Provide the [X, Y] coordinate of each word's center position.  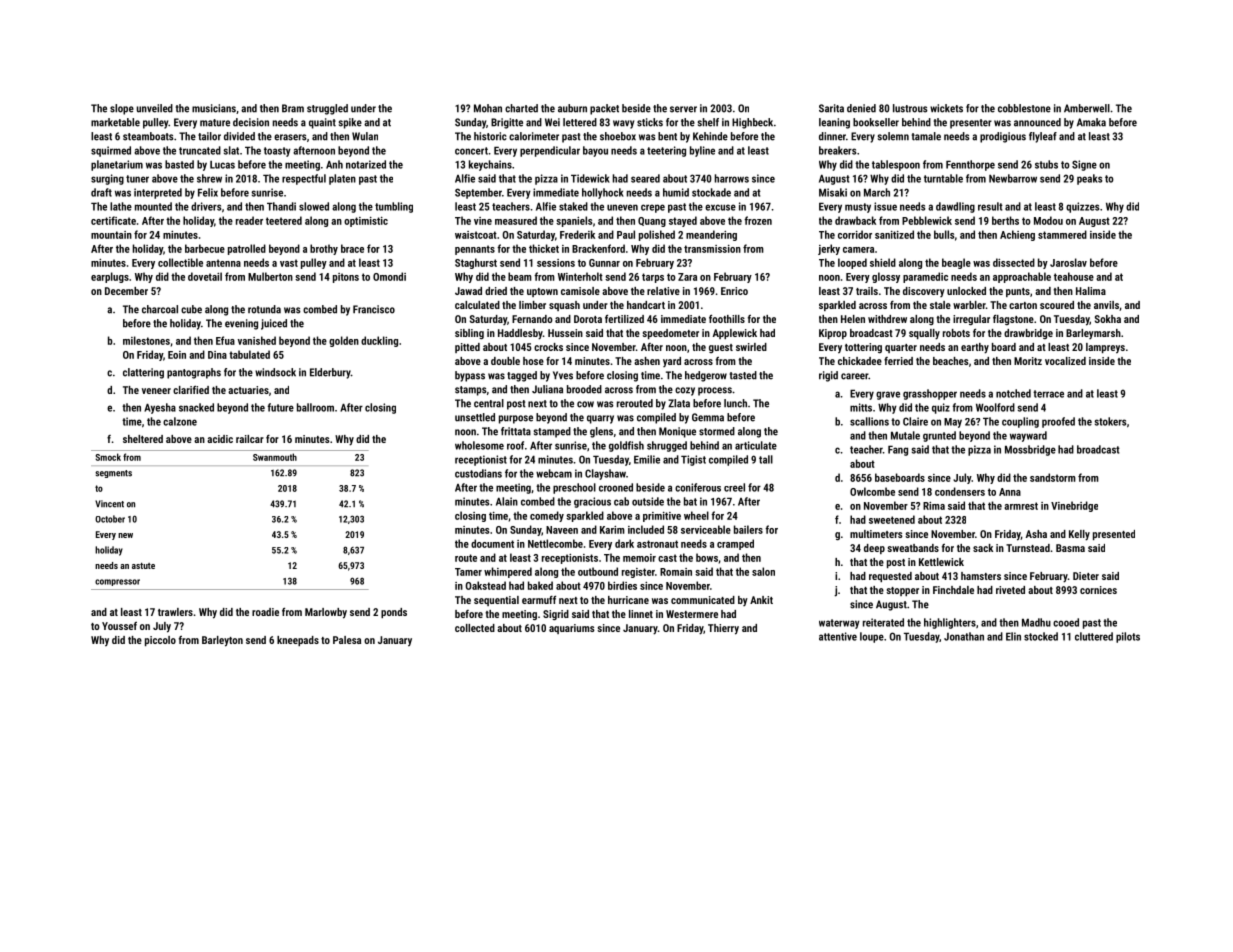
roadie [265, 612]
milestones [146, 340]
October [110, 519]
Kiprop [833, 334]
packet [604, 109]
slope [122, 109]
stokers [1110, 421]
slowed [314, 206]
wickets [946, 108]
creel [734, 487]
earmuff [539, 599]
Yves [563, 375]
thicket [544, 248]
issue [885, 206]
